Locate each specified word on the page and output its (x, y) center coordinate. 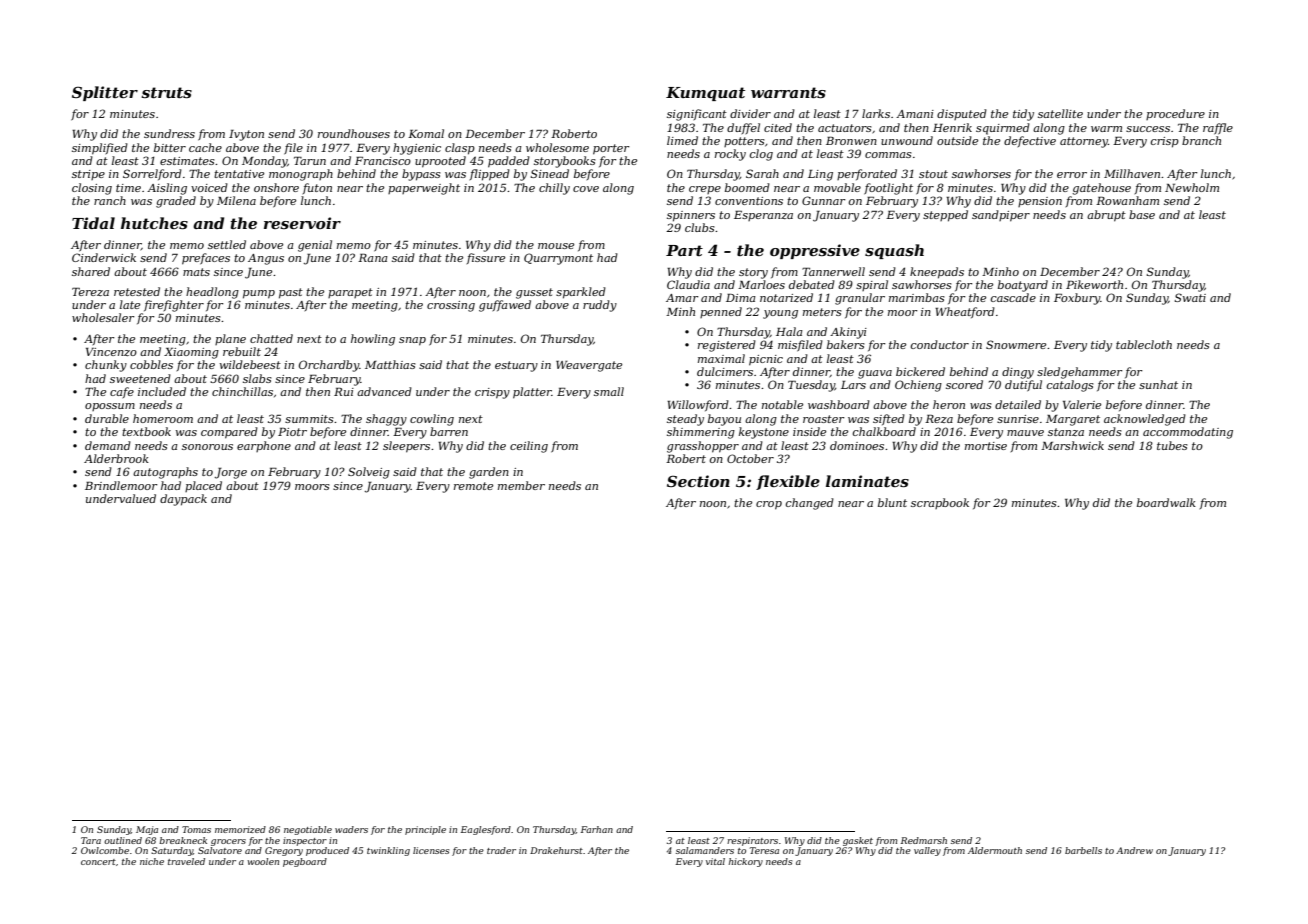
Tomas (196, 829)
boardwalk (1166, 502)
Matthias (390, 364)
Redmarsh (924, 840)
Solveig (369, 473)
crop (769, 505)
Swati (1190, 297)
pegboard (305, 862)
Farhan (597, 829)
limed (682, 140)
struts (166, 92)
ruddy (600, 306)
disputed (962, 114)
